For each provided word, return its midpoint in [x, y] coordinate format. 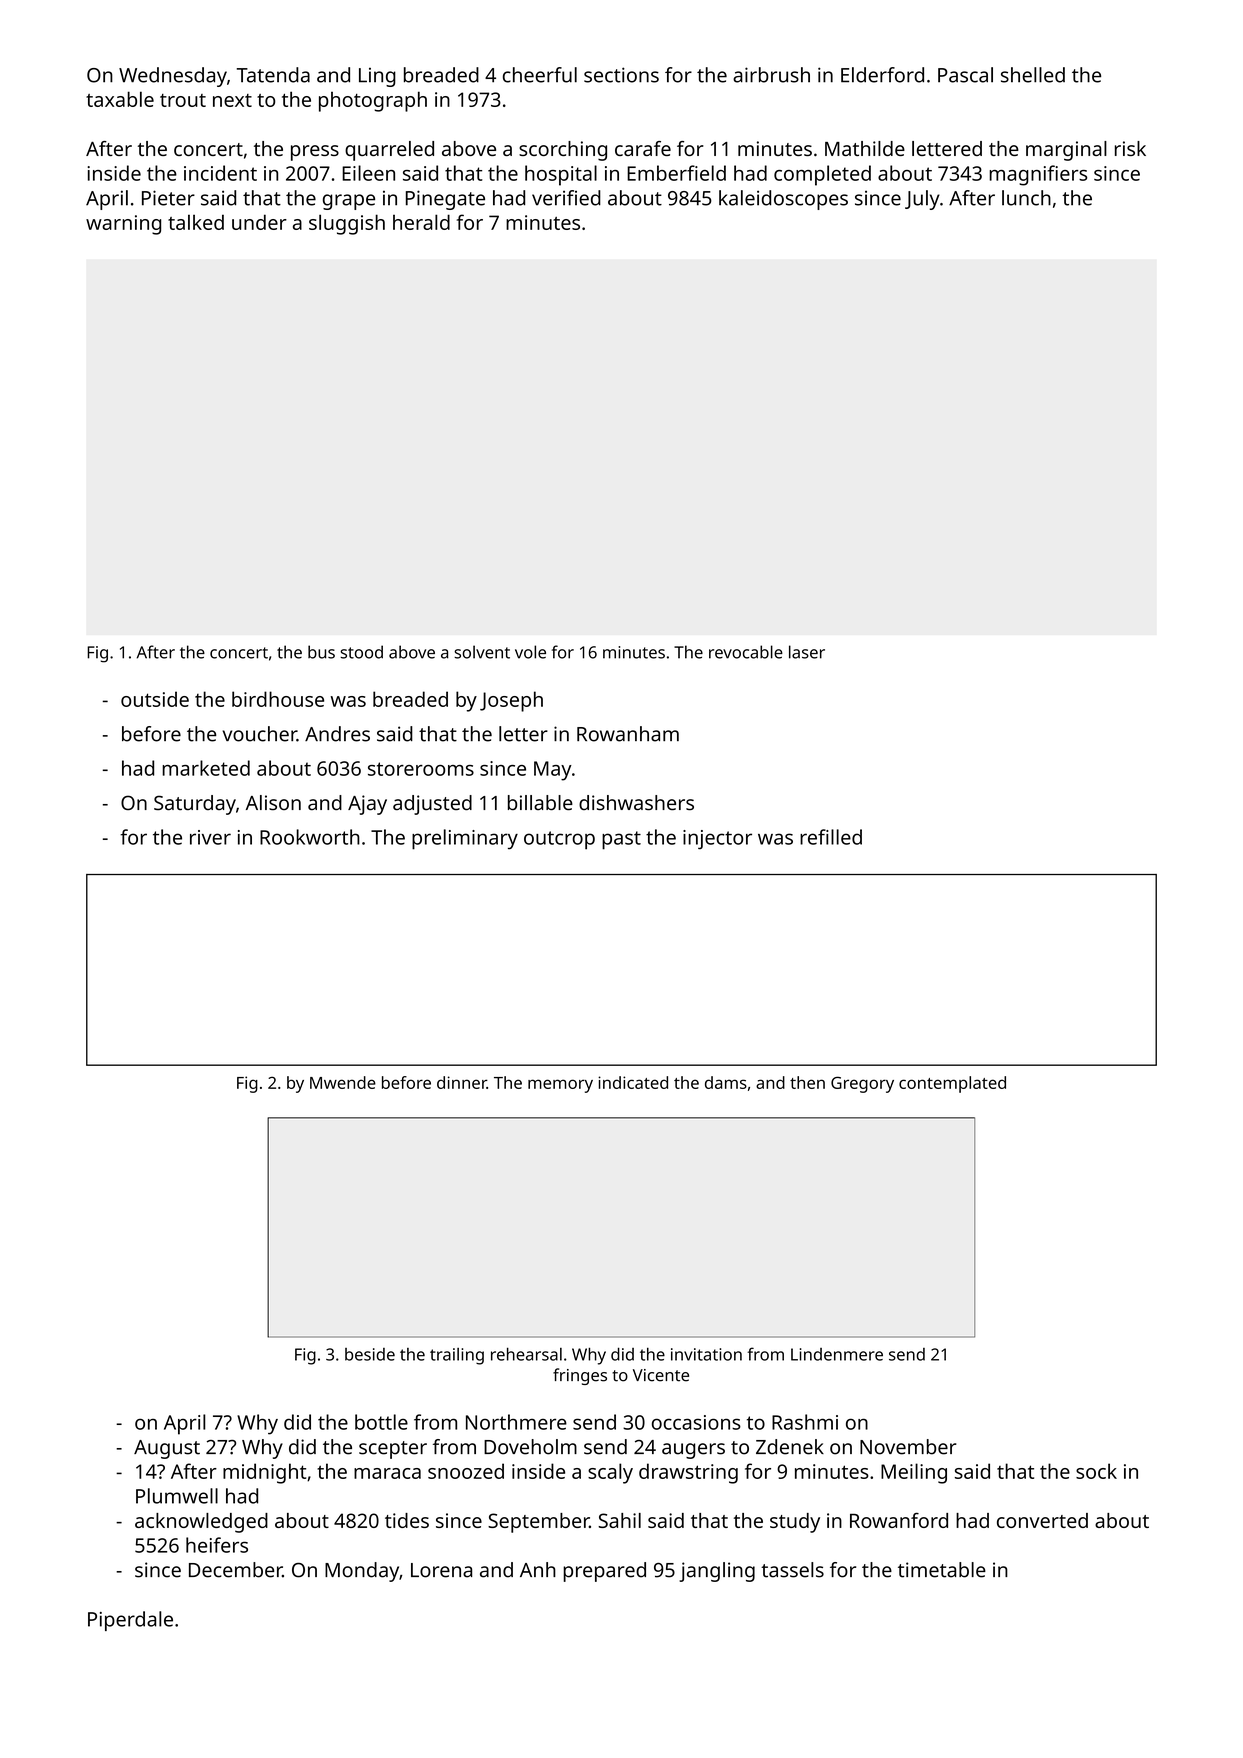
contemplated [952, 1084]
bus [321, 652]
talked [196, 222]
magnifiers [1038, 175]
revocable [746, 652]
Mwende [343, 1082]
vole [530, 652]
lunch [1026, 198]
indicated [633, 1082]
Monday [362, 1572]
